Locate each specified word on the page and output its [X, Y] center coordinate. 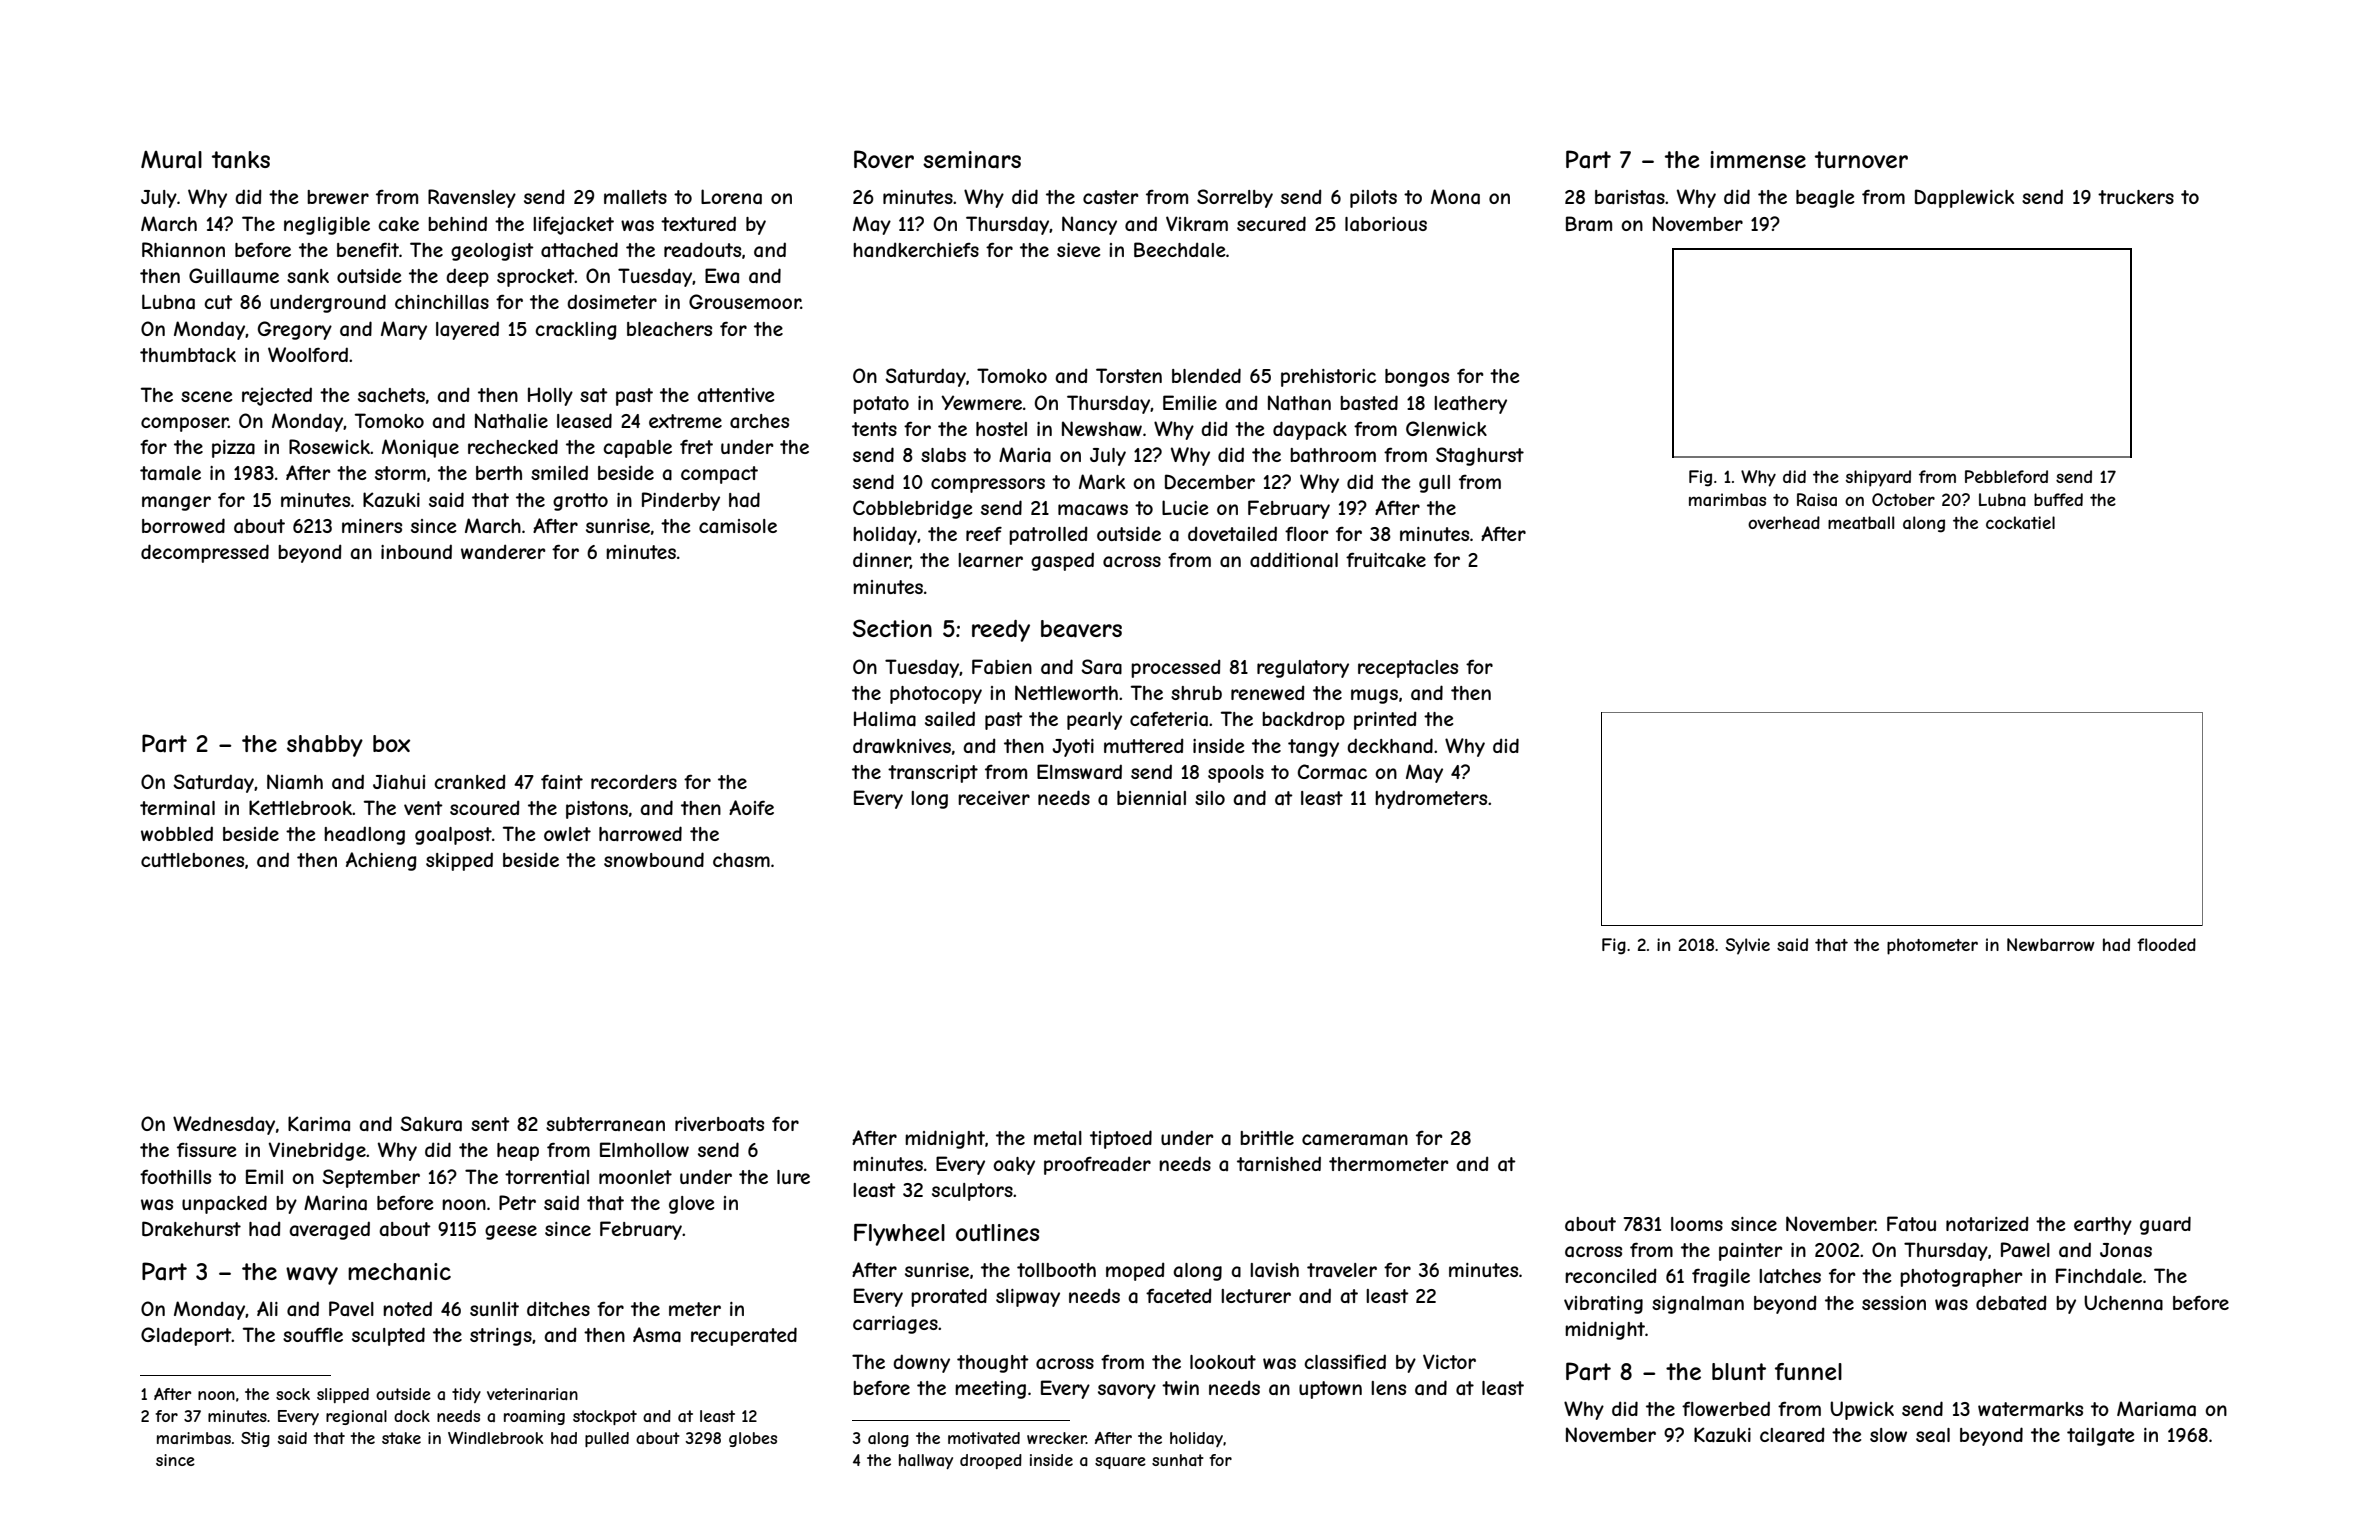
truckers [2136, 197]
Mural [171, 160]
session [1894, 1303]
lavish [1274, 1270]
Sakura [431, 1124]
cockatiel [2020, 522]
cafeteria [1169, 719]
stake [401, 1438]
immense [1758, 159]
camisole [738, 526]
